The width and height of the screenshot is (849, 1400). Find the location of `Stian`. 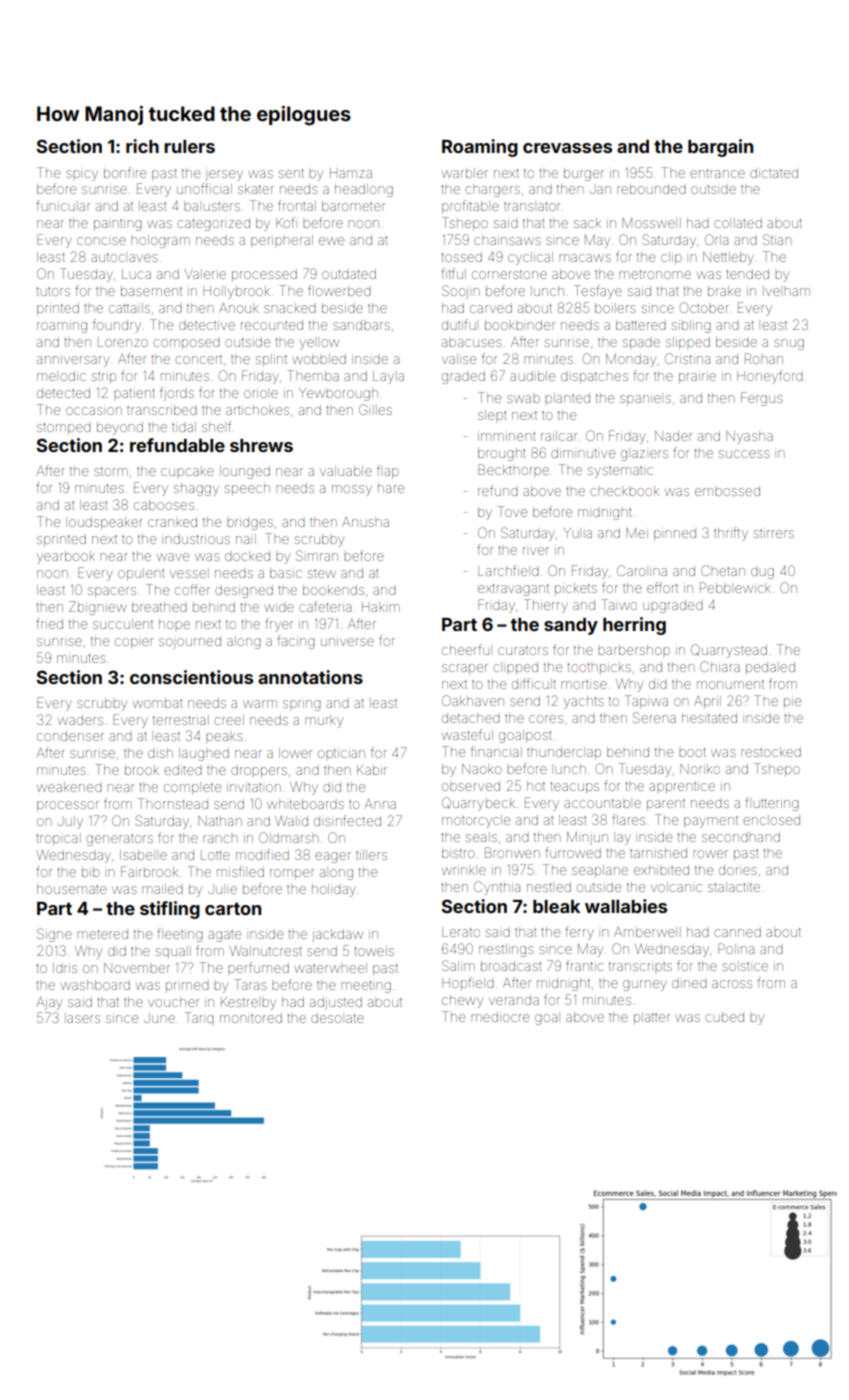

Stian is located at coordinates (777, 239).
